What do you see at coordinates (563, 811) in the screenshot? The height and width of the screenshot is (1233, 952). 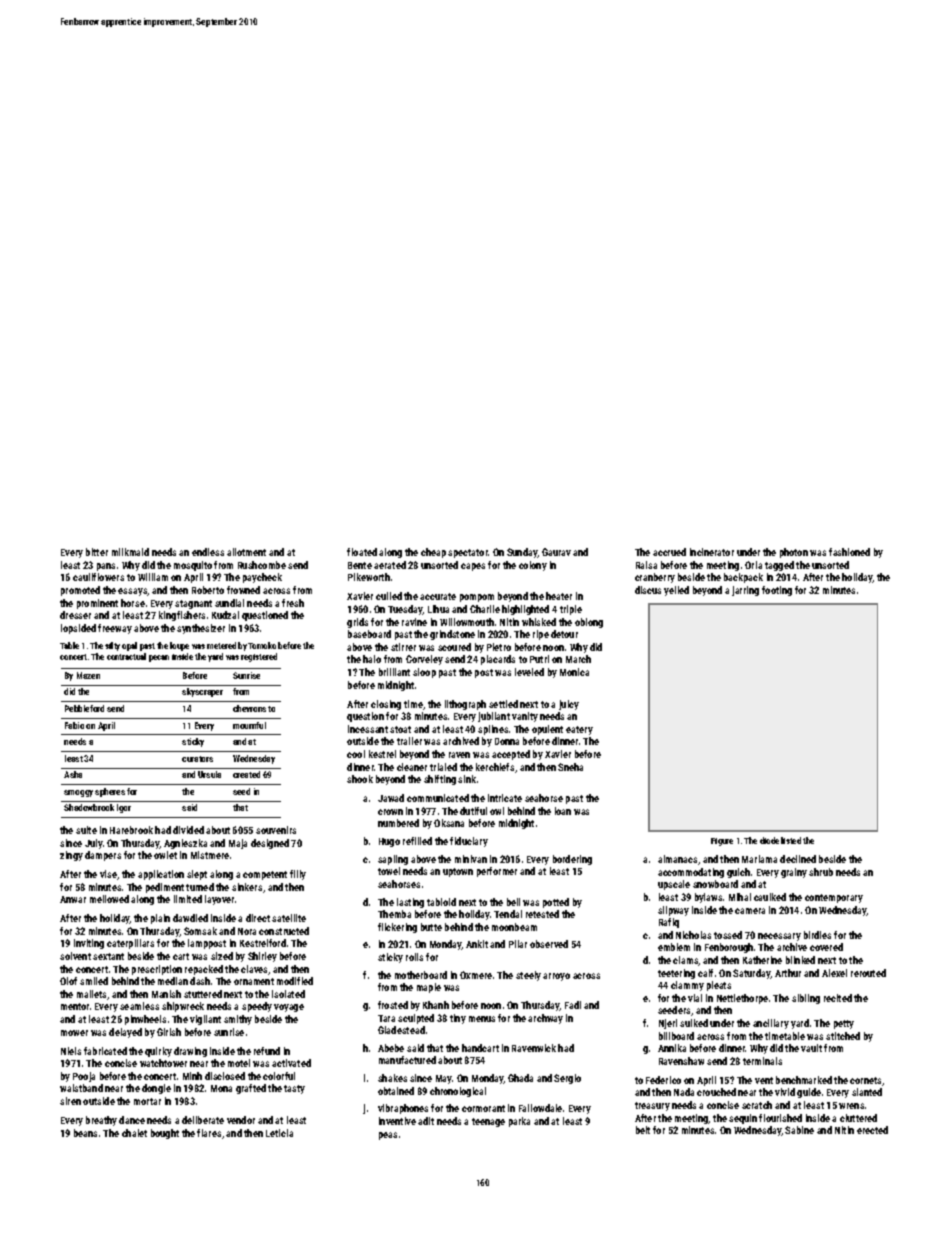 I see `loan` at bounding box center [563, 811].
